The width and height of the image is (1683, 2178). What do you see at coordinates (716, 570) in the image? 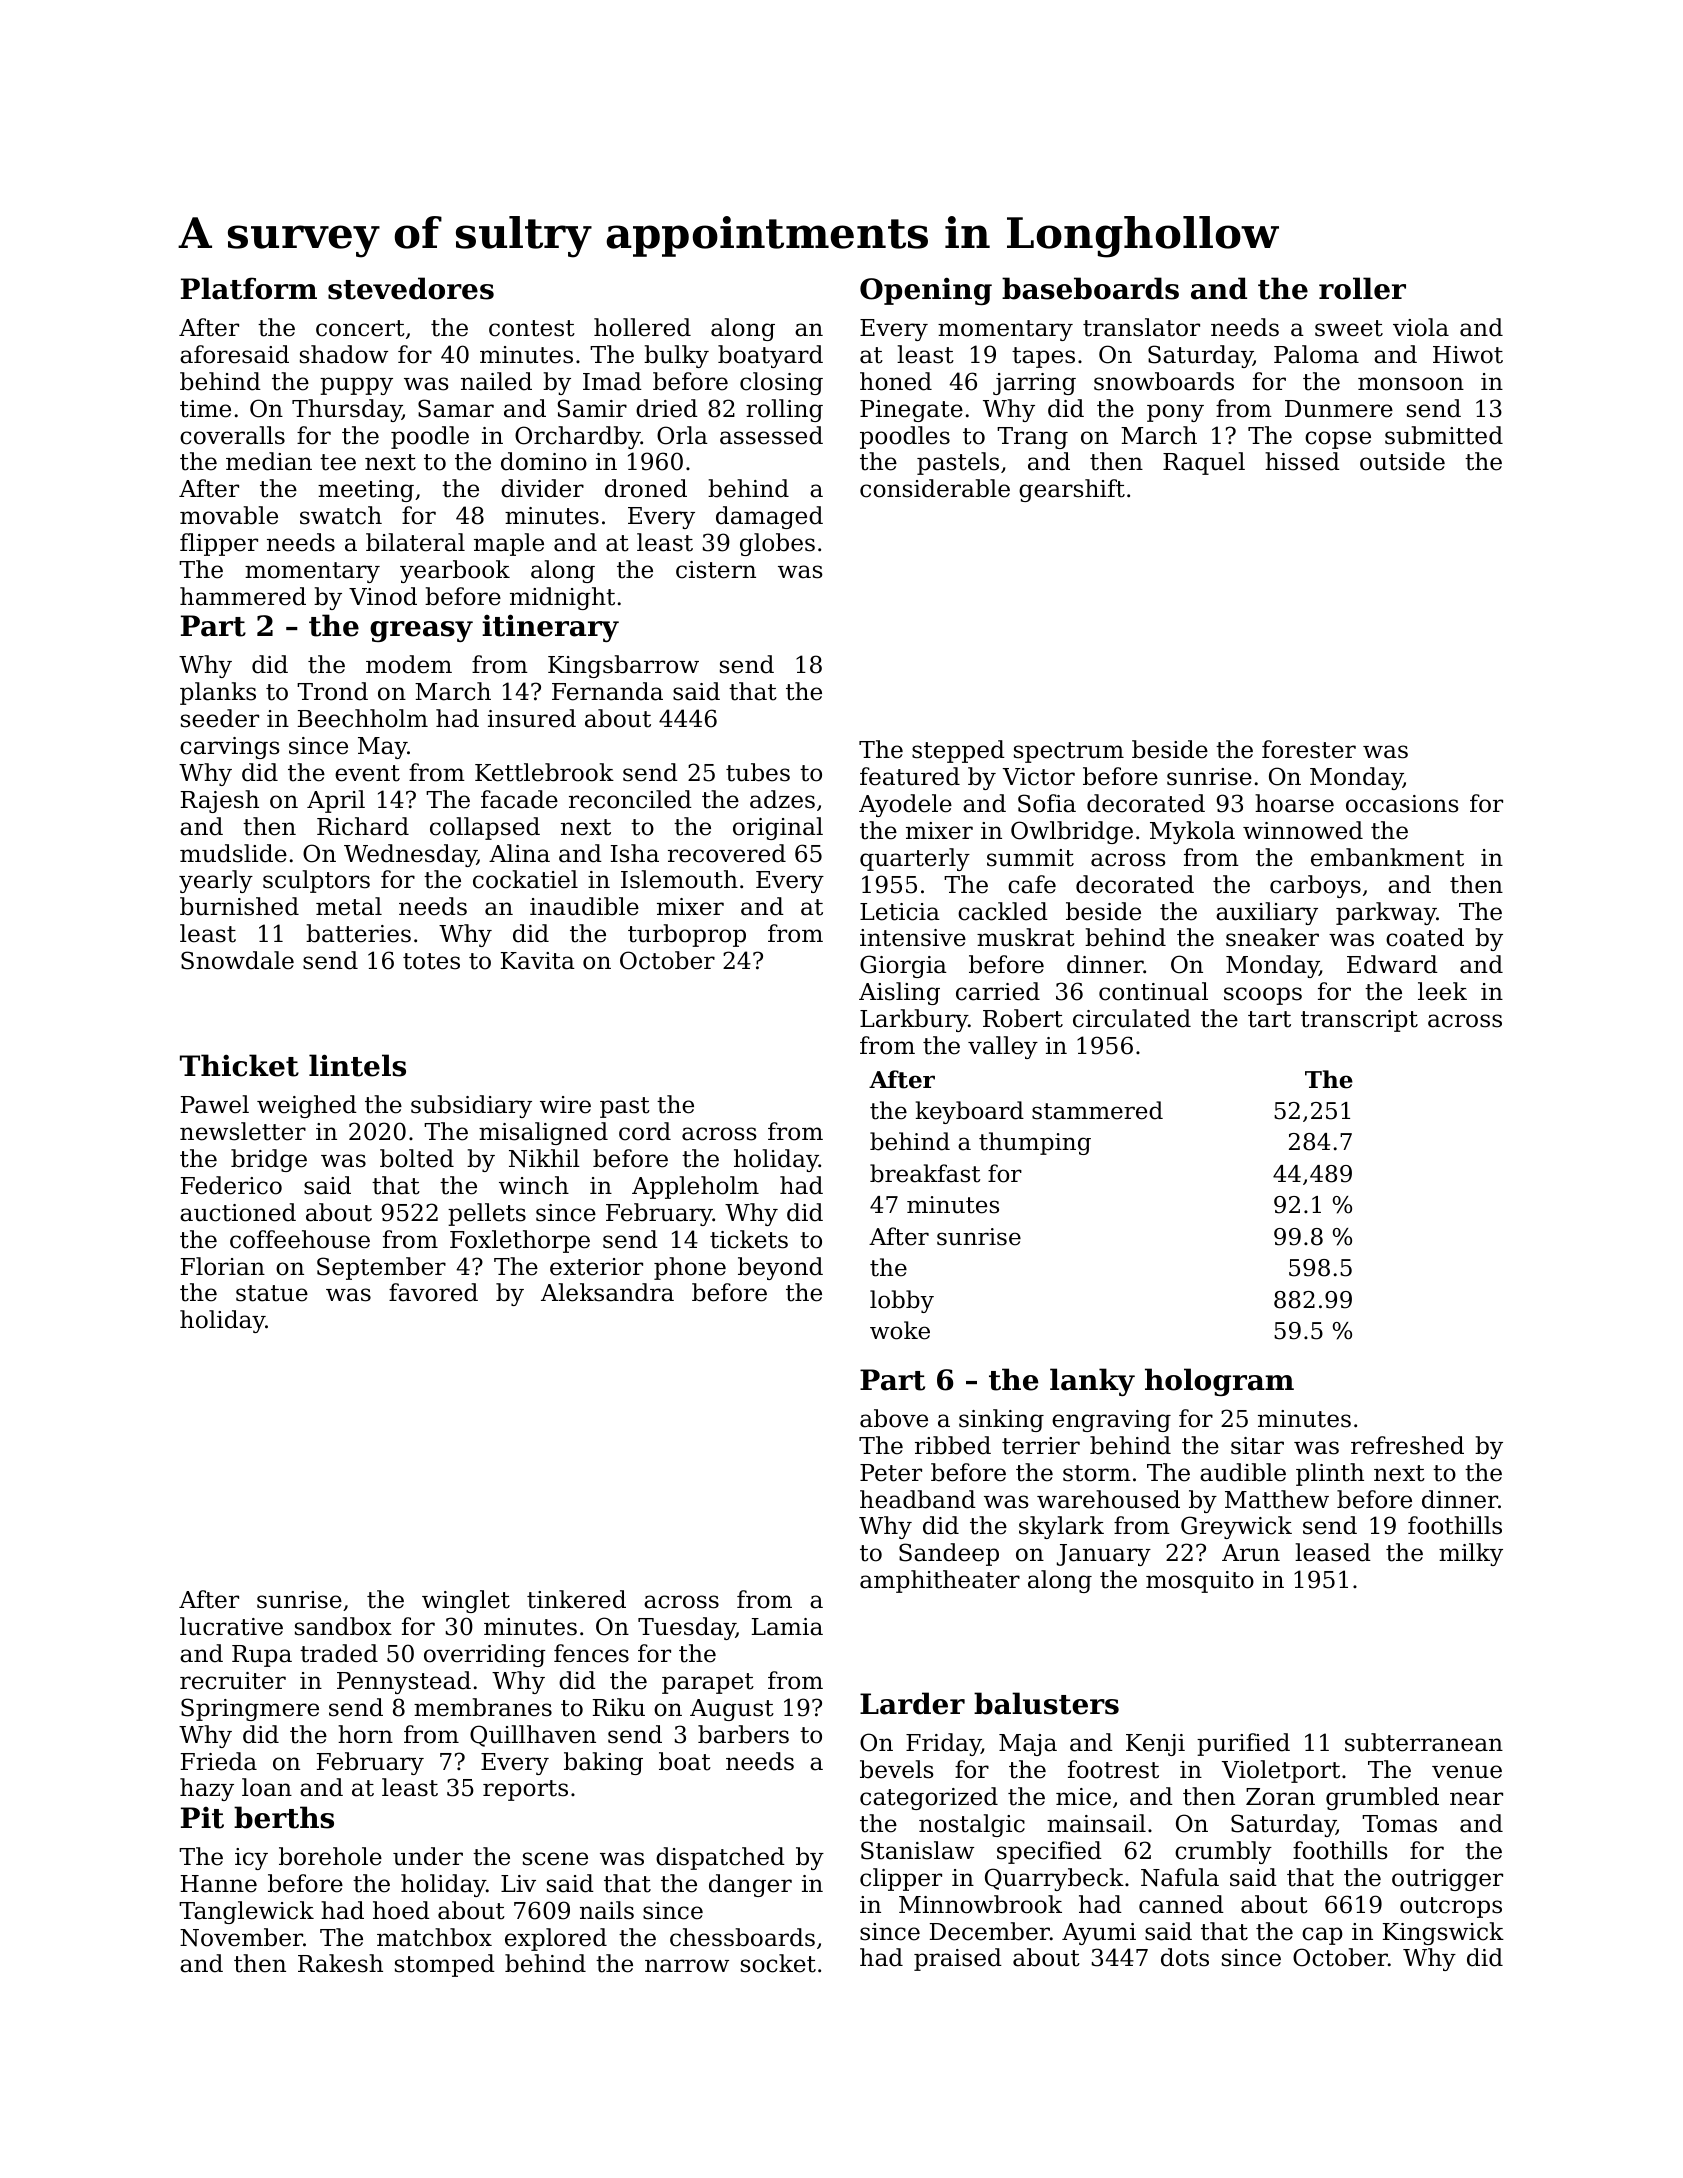
I see `cistern` at bounding box center [716, 570].
